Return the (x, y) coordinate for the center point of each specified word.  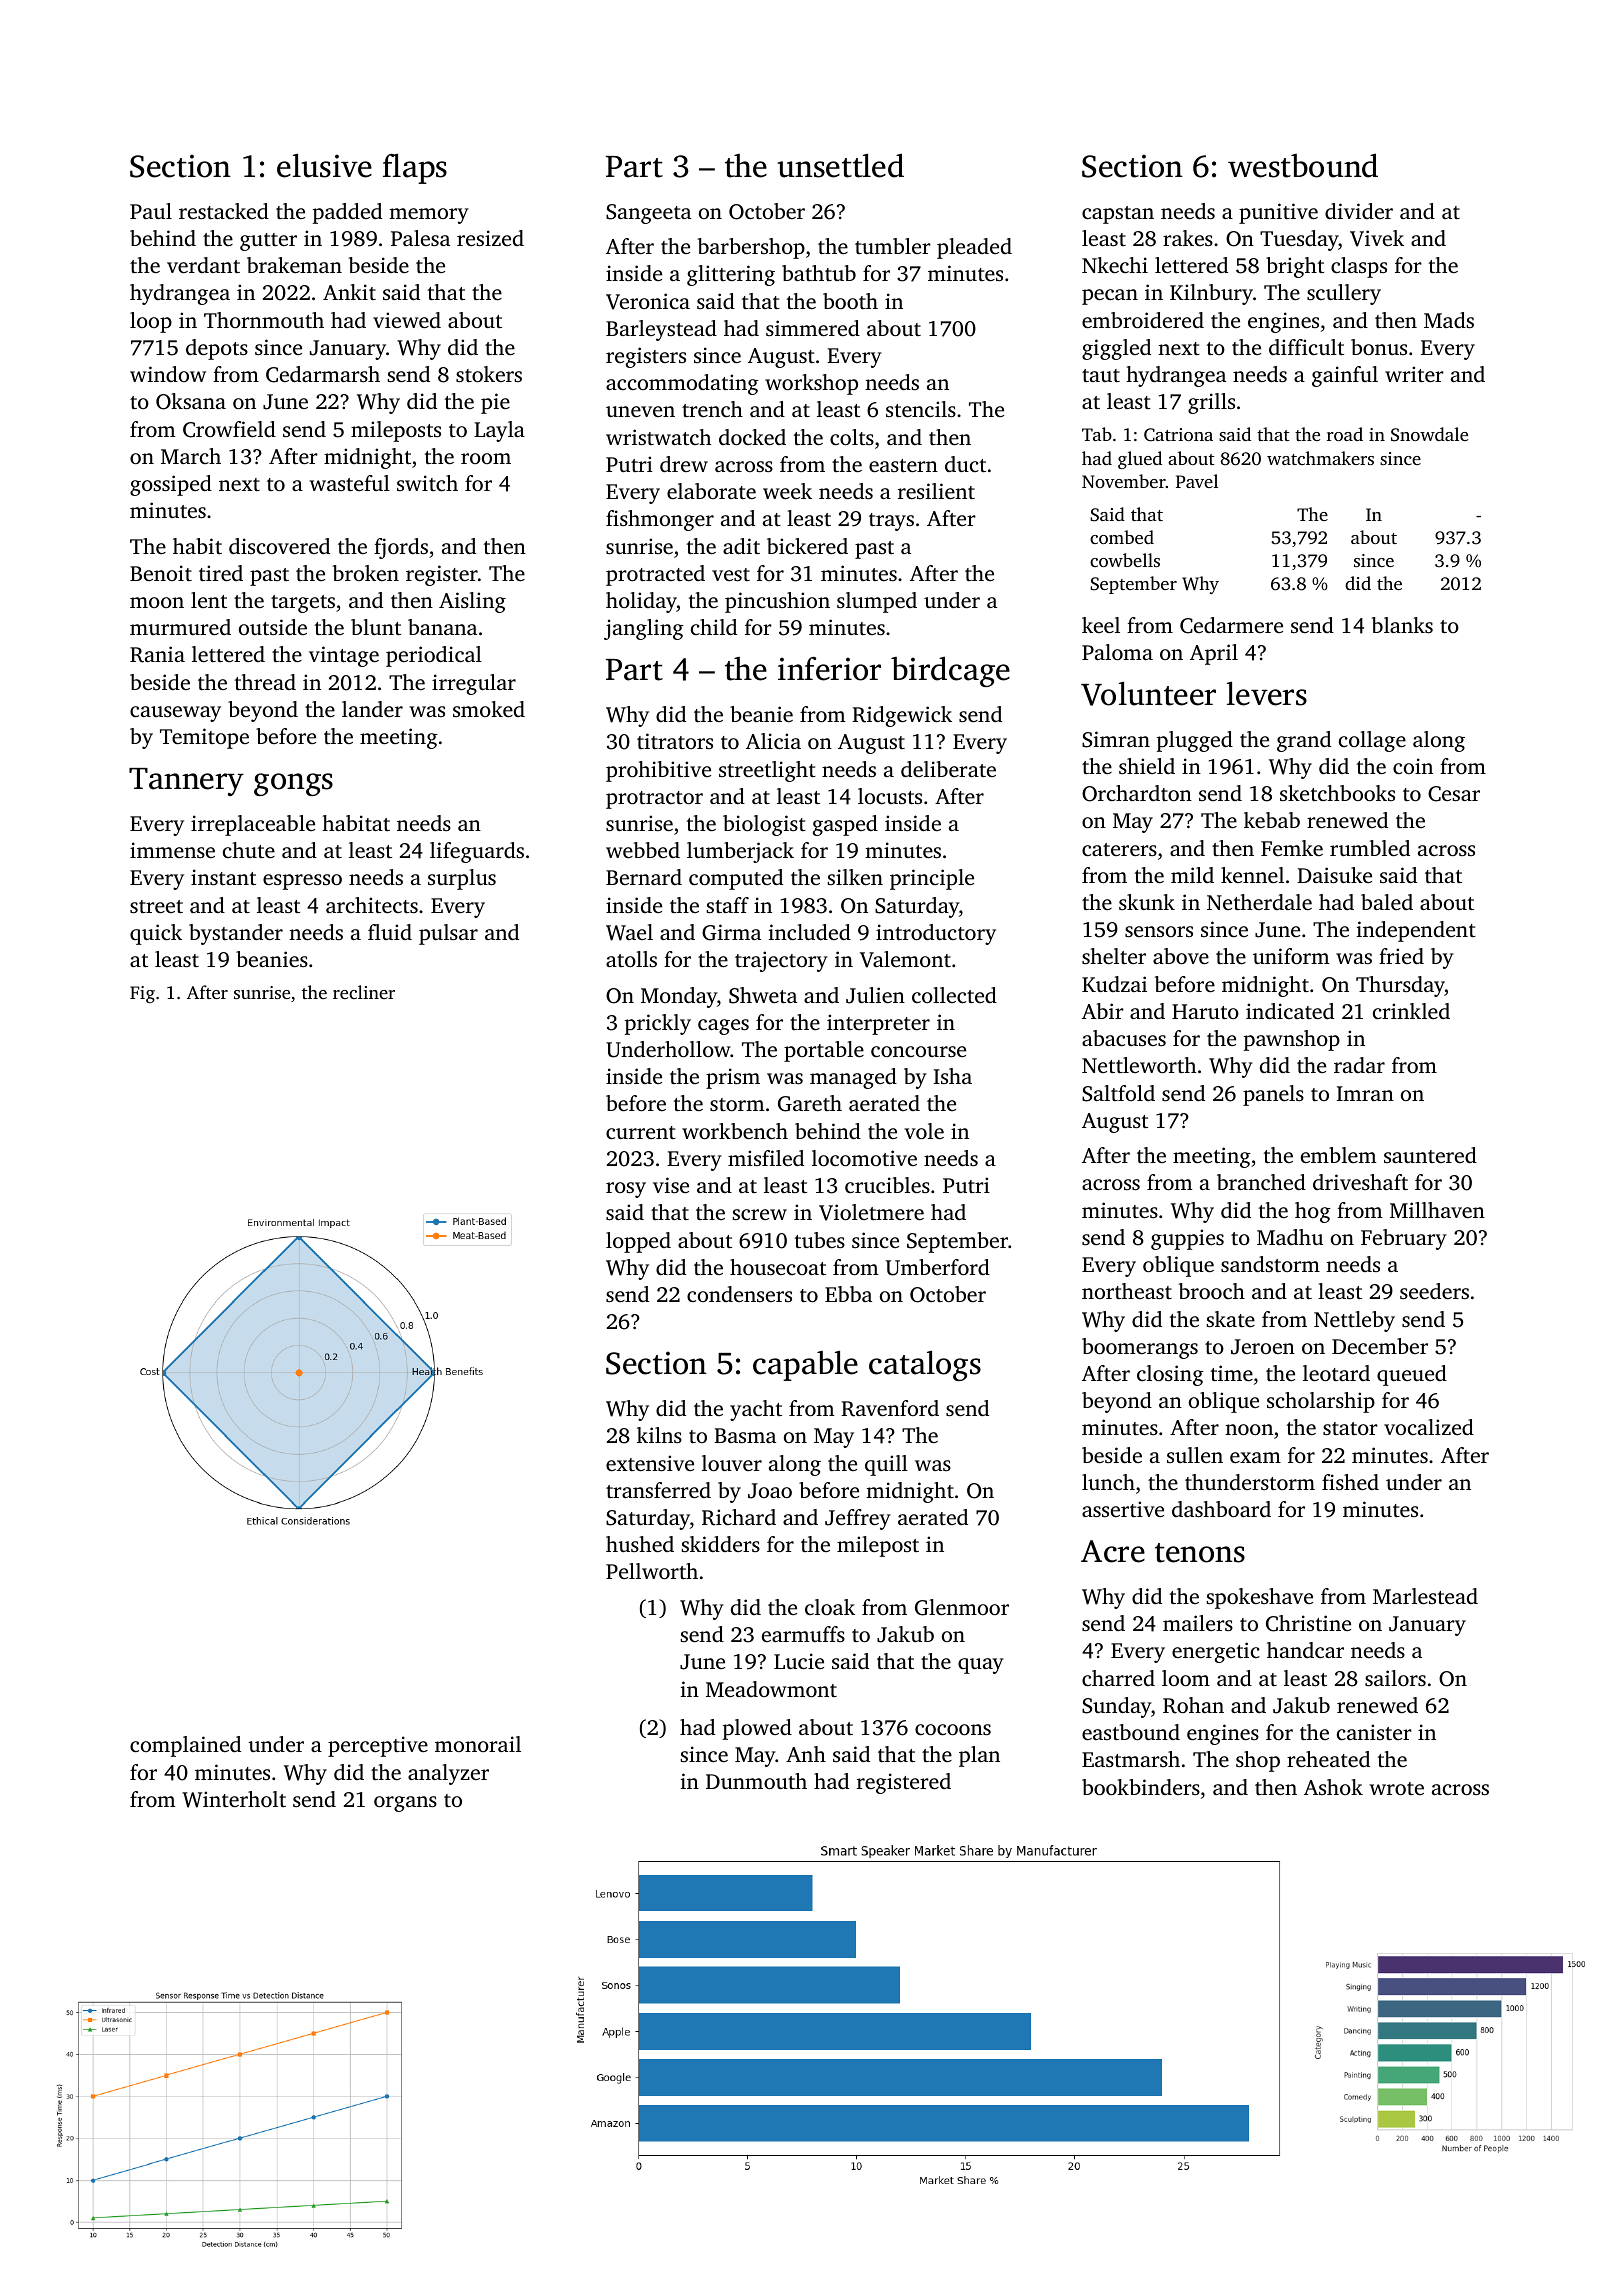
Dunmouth (756, 1781)
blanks (1402, 625)
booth (850, 301)
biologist (764, 825)
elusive (324, 165)
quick (156, 934)
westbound (1303, 165)
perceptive (378, 1746)
